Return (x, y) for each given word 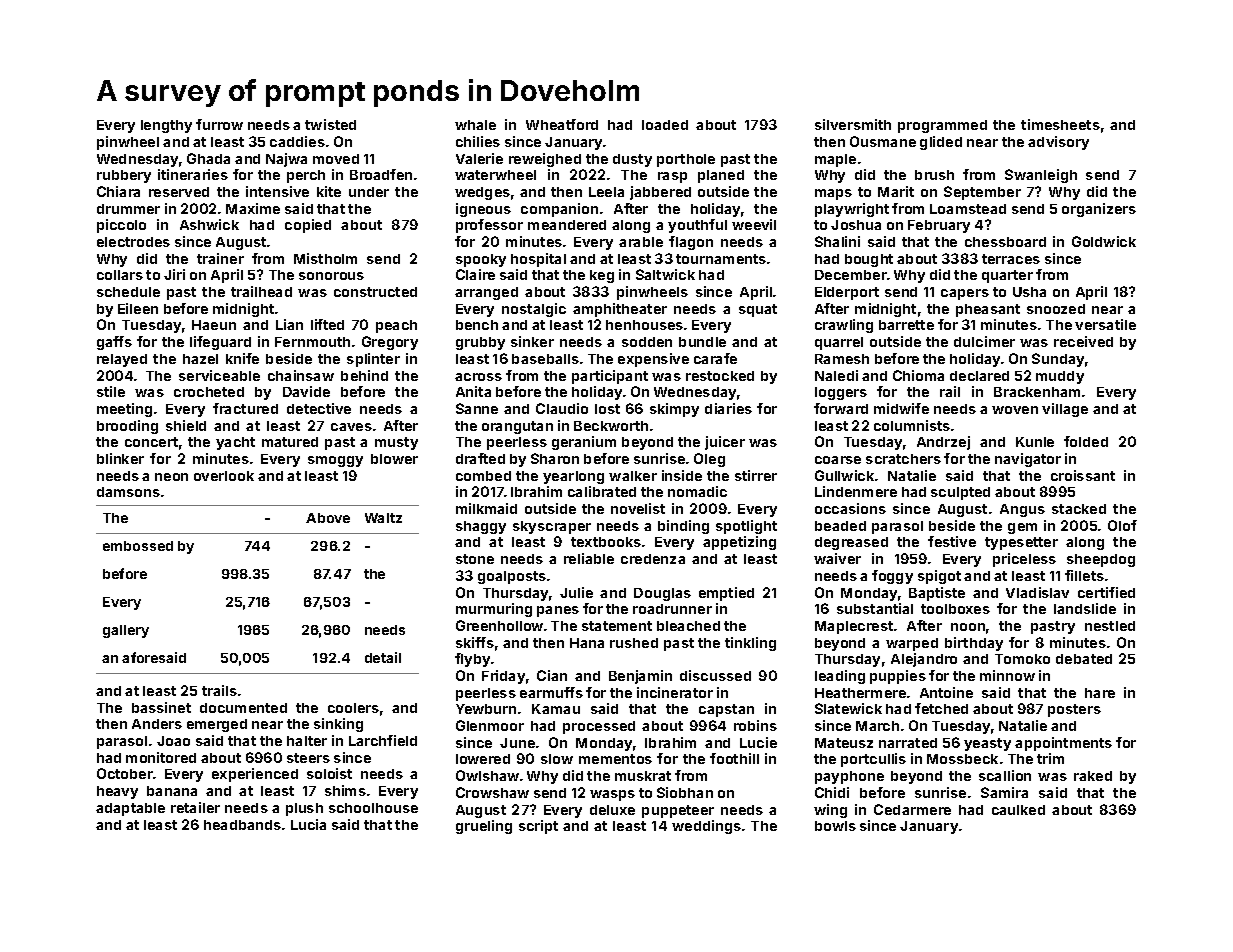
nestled (1110, 626)
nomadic (697, 491)
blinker (120, 458)
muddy (1060, 377)
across (478, 377)
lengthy (166, 126)
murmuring (494, 610)
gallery (126, 631)
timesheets (1060, 124)
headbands (242, 825)
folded (1086, 441)
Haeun (214, 325)
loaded (665, 125)
